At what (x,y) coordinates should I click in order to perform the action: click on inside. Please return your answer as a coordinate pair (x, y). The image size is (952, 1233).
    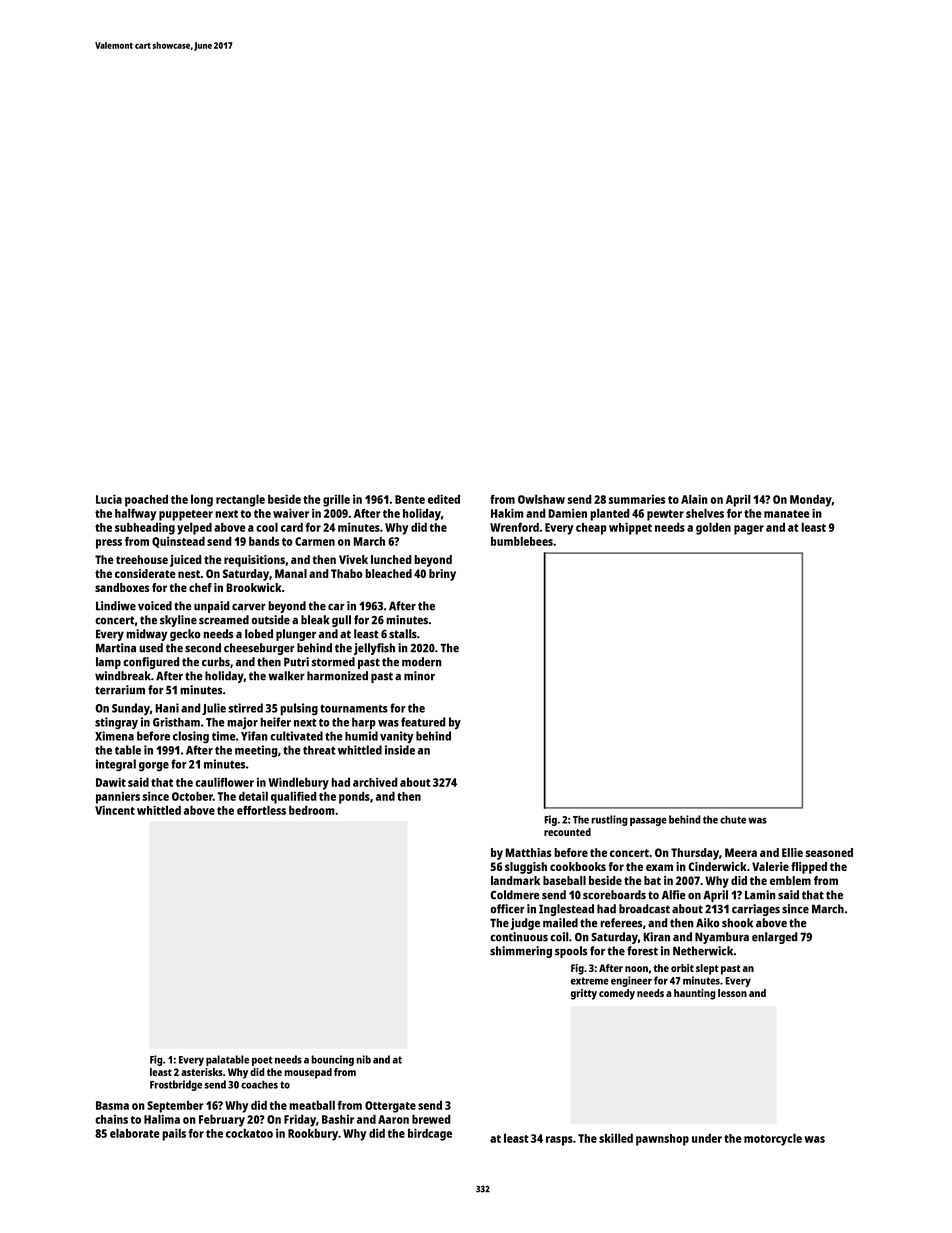
    Looking at the image, I should click on (400, 750).
